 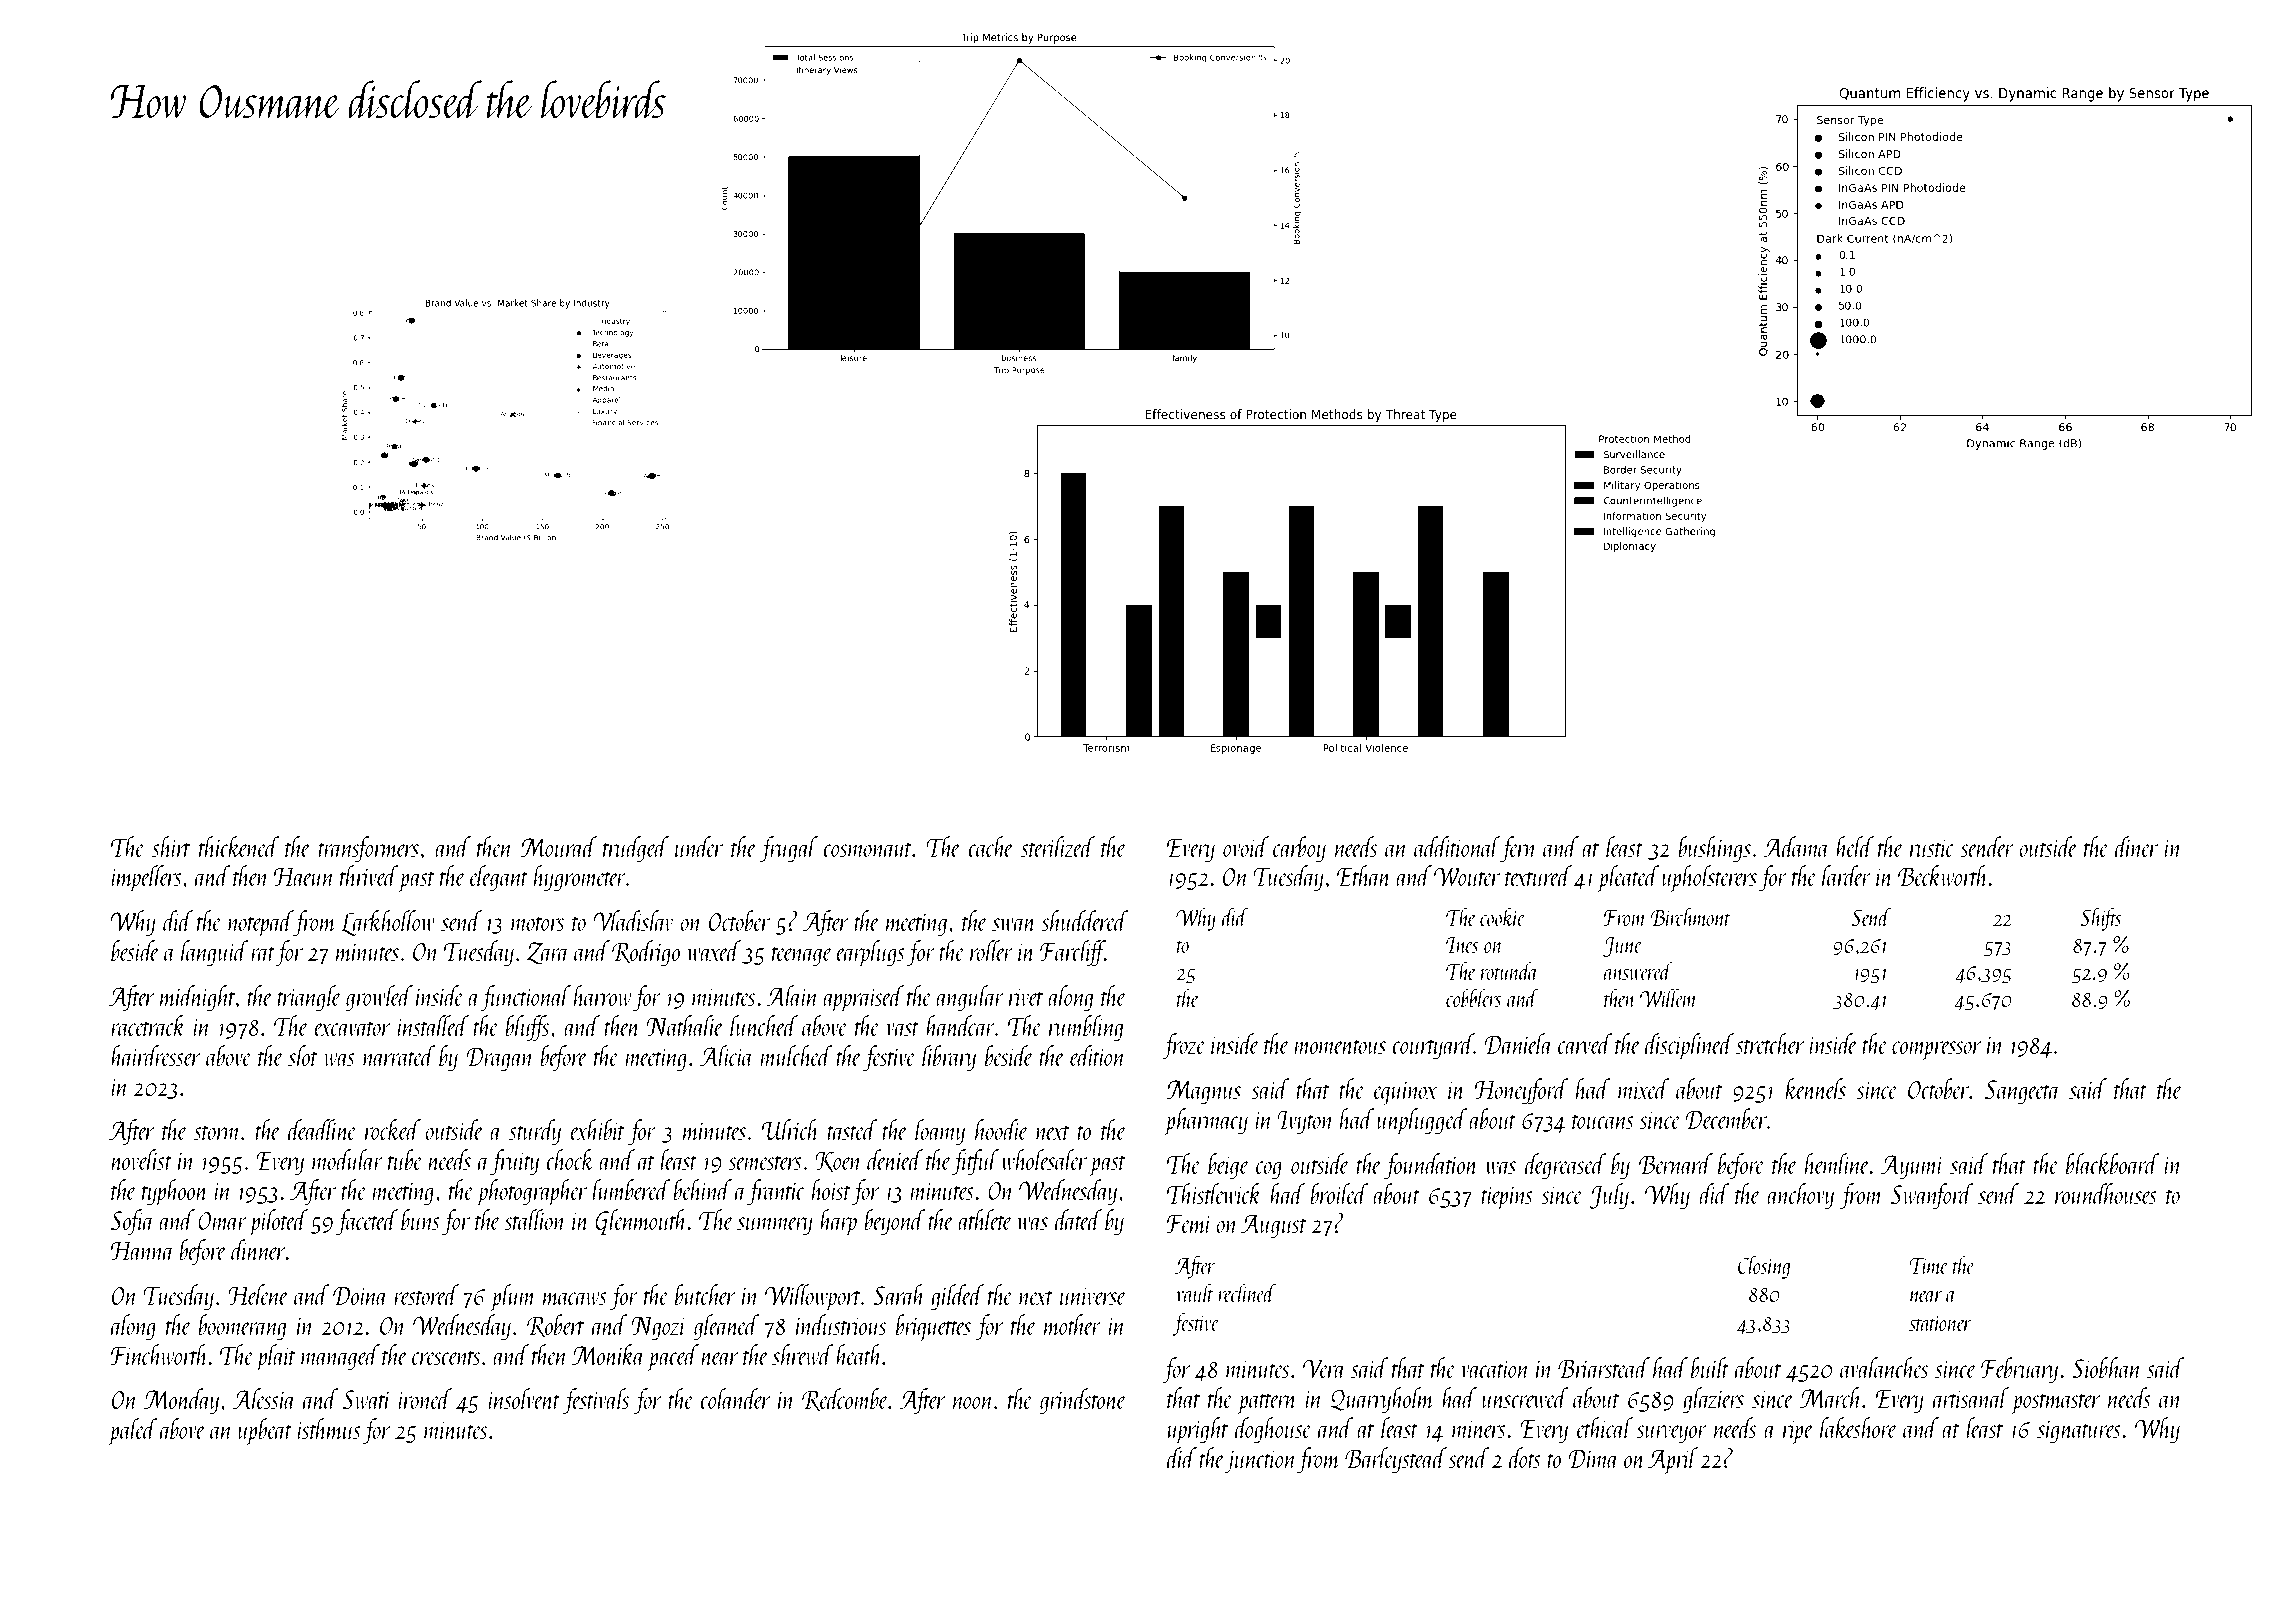 What do you see at coordinates (641, 1222) in the screenshot?
I see `Glenmouth` at bounding box center [641, 1222].
